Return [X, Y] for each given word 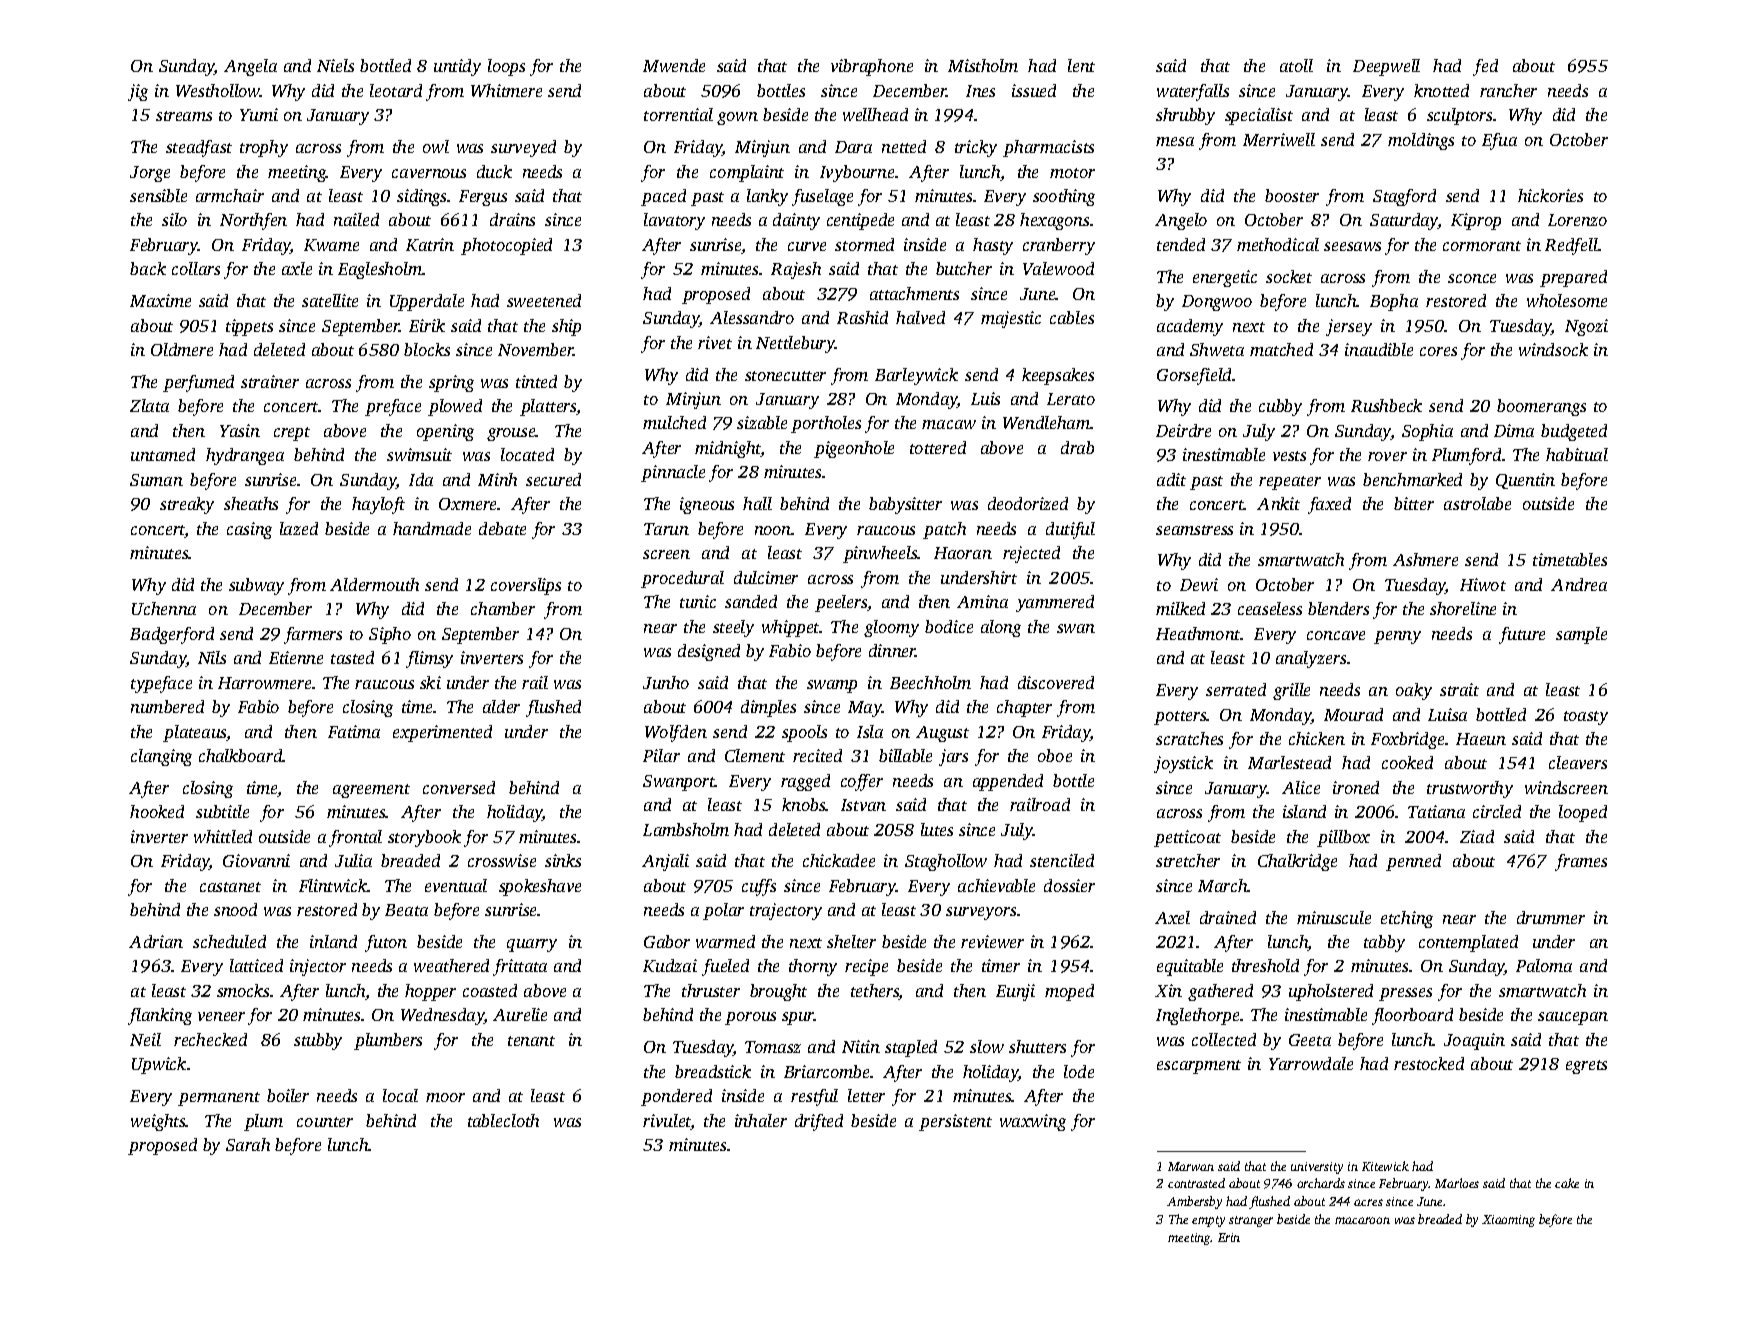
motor [1072, 173]
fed [1485, 67]
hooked [157, 811]
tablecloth [503, 1120]
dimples [768, 708]
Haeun [1481, 739]
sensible [158, 195]
